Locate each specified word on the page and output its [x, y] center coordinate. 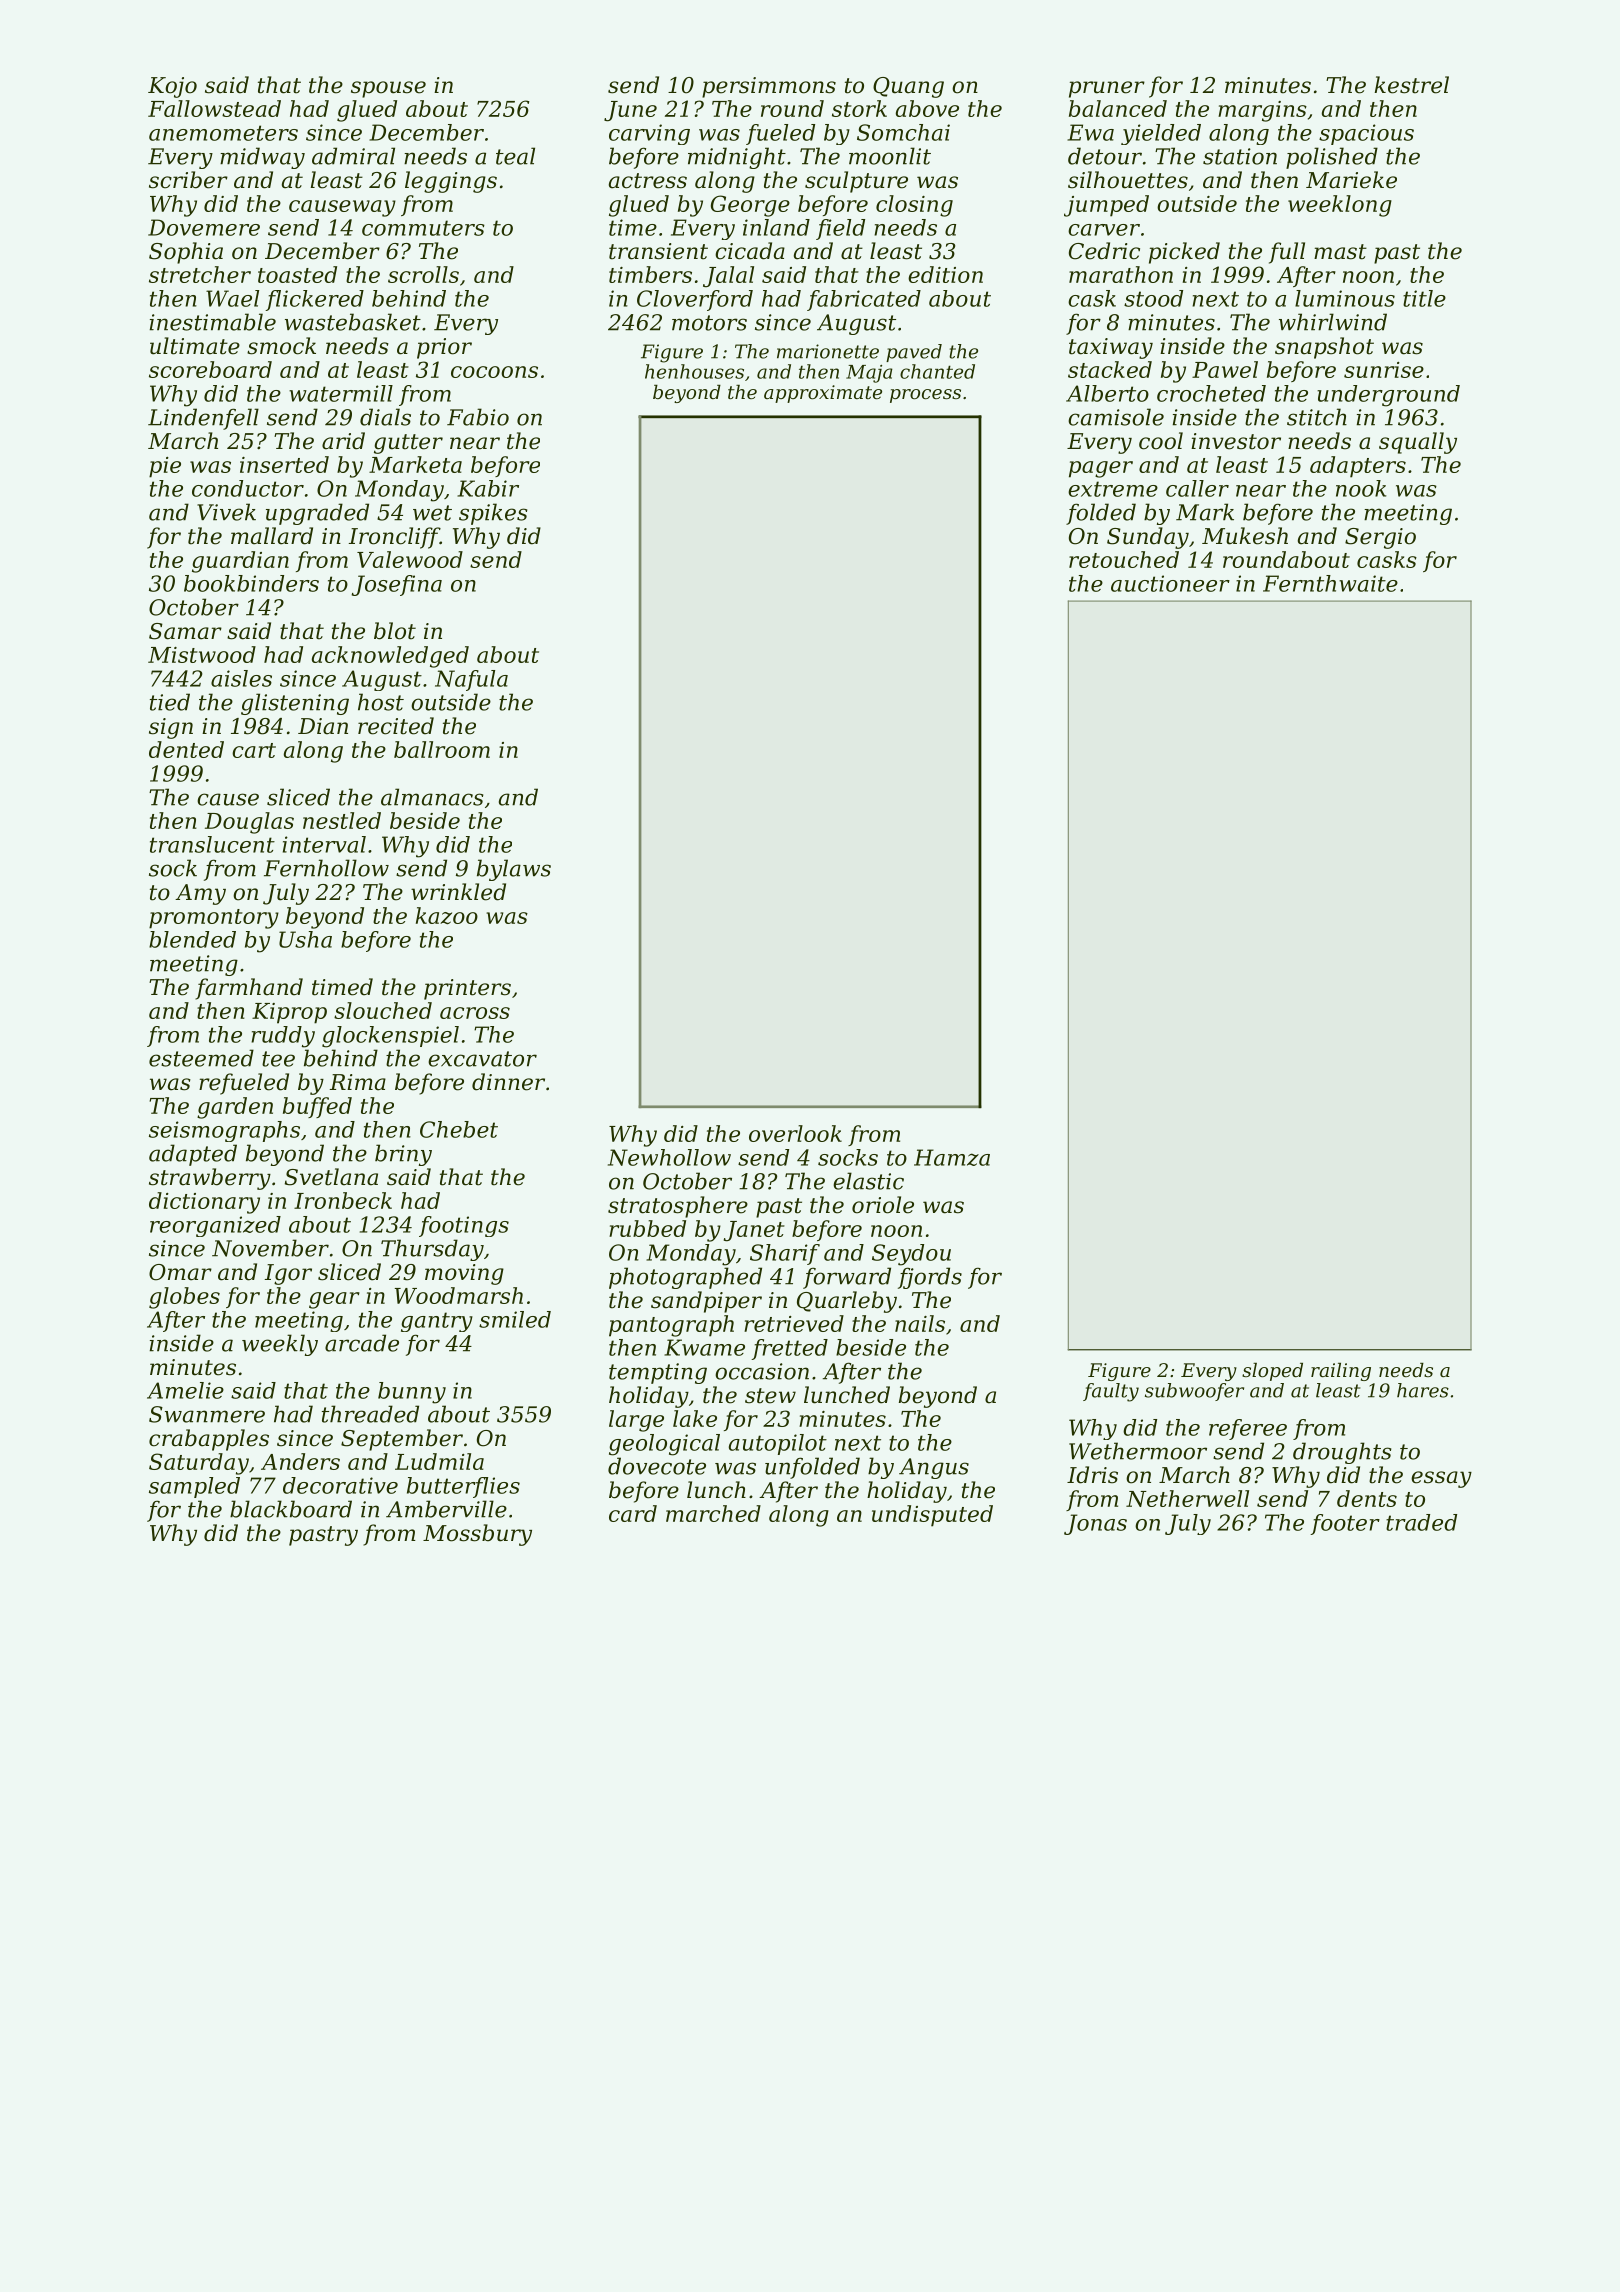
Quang [908, 87]
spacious [1366, 134]
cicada [750, 251]
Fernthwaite [1330, 583]
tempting [658, 1373]
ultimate [195, 346]
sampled [194, 1487]
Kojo [172, 87]
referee [1248, 1429]
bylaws [514, 870]
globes [184, 1298]
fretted [789, 1349]
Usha [305, 939]
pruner [1107, 89]
